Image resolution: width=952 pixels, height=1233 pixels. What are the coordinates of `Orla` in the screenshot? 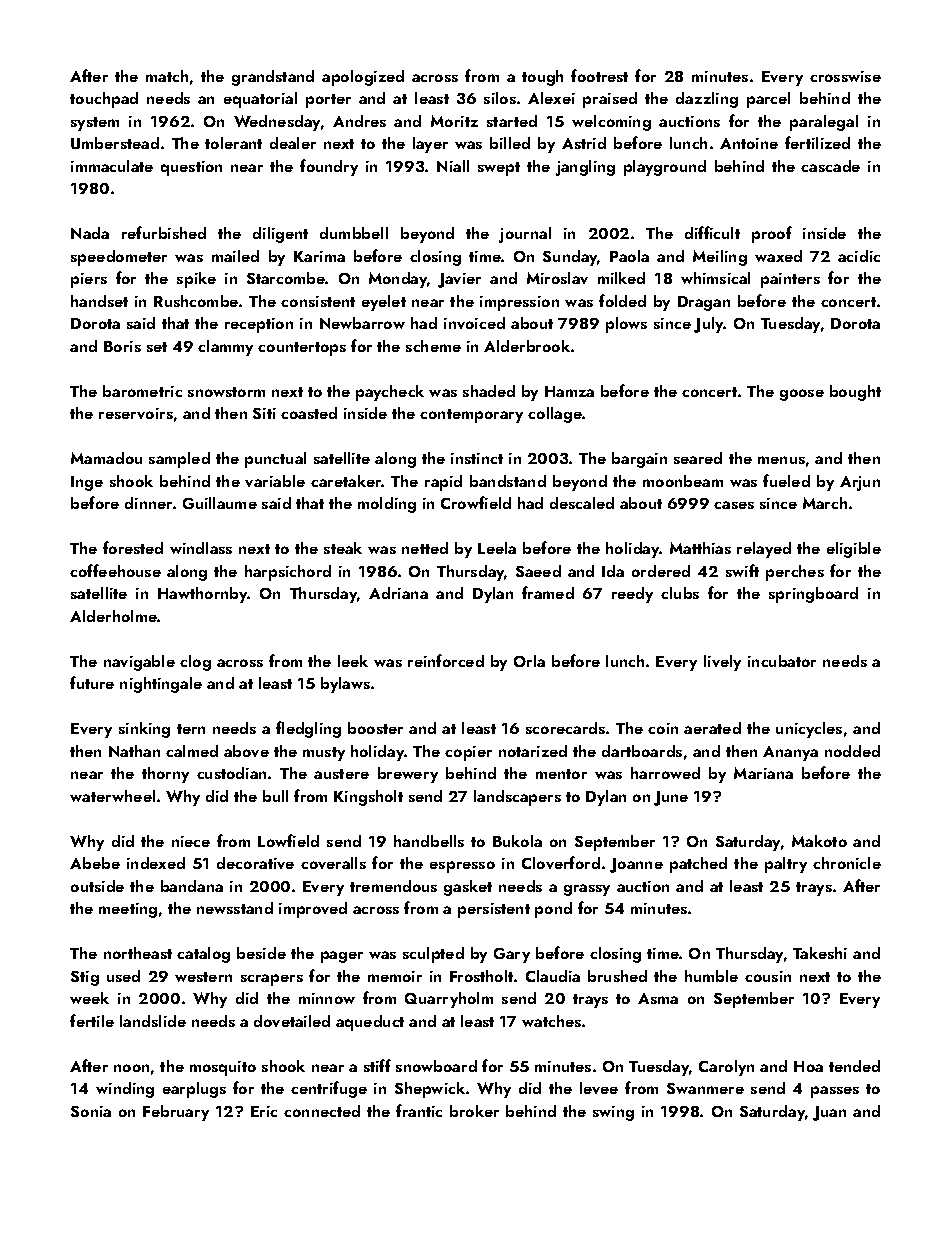 It's located at (529, 661).
